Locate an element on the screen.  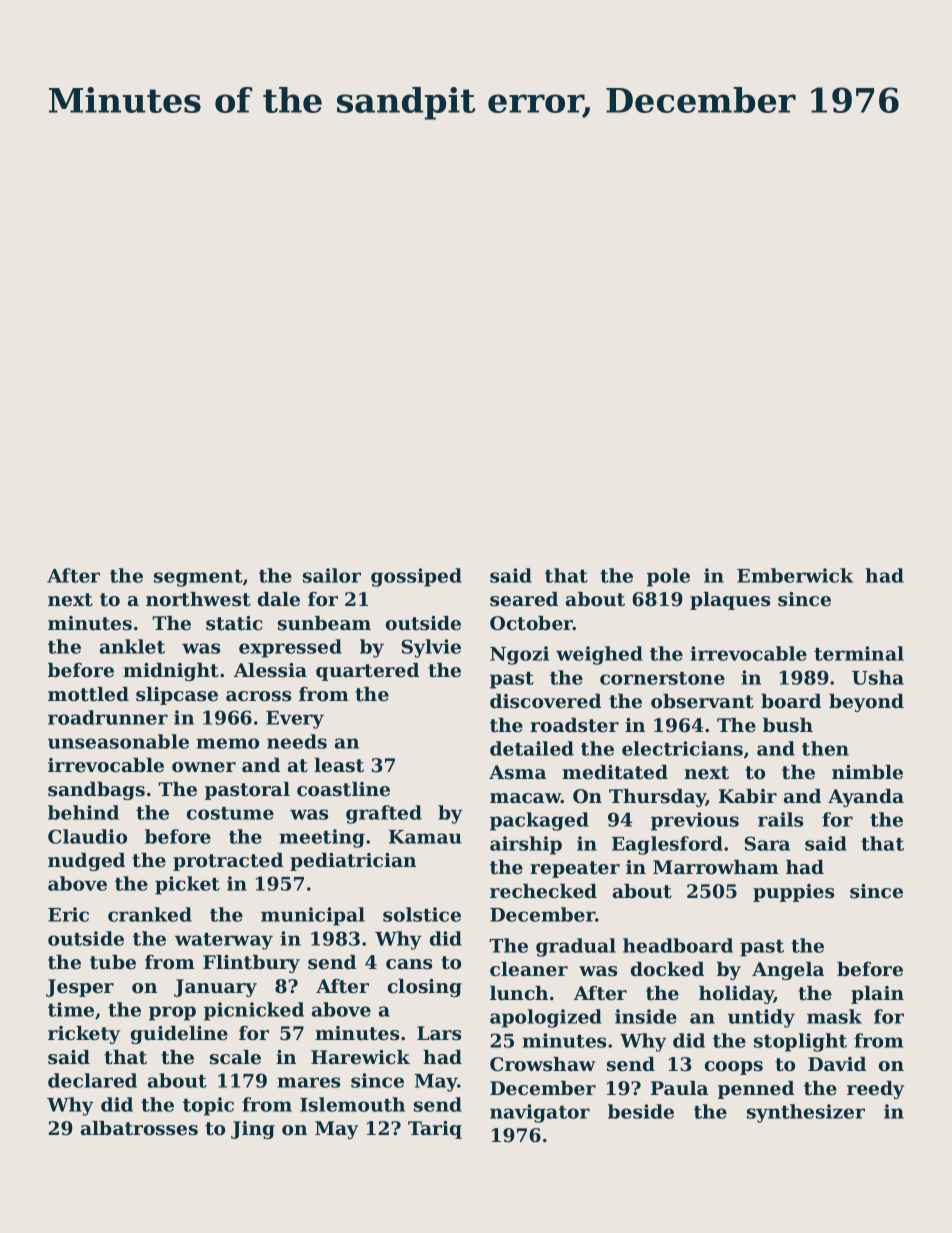
airship is located at coordinates (526, 845).
